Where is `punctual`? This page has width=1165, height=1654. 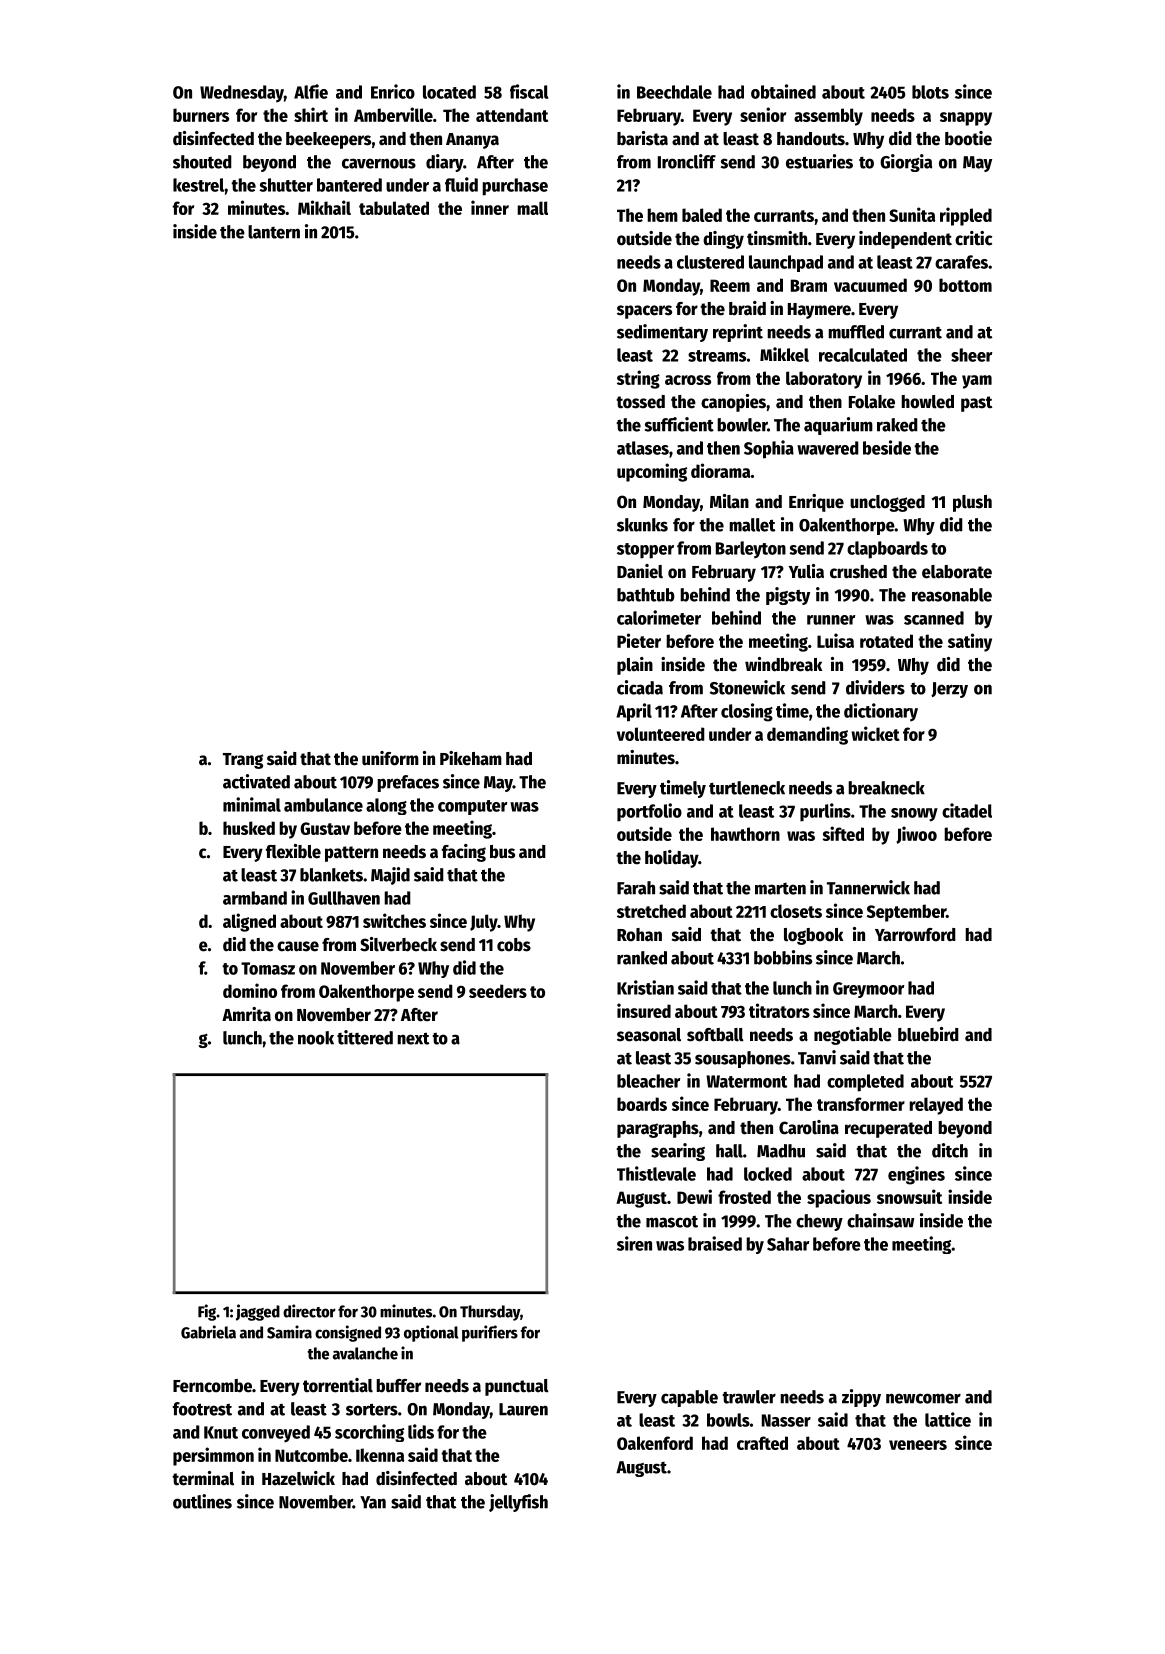 punctual is located at coordinates (517, 1387).
